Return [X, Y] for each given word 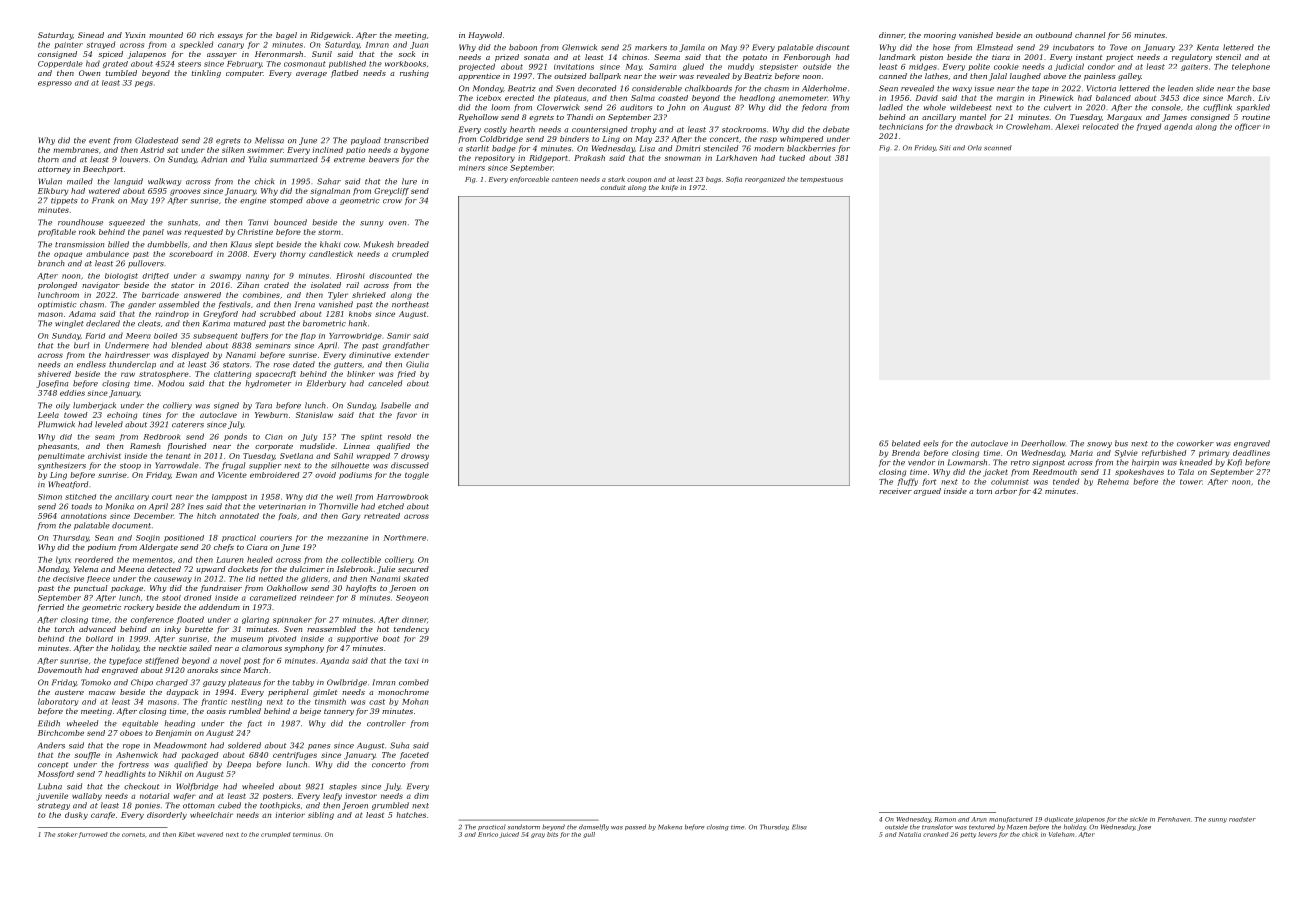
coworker [1195, 443]
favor [407, 415]
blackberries [811, 148]
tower [1191, 482]
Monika [120, 506]
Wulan [50, 181]
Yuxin [135, 35]
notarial [155, 796]
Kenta [1208, 47]
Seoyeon [412, 598]
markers [651, 47]
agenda [1178, 127]
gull [589, 835]
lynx [63, 560]
